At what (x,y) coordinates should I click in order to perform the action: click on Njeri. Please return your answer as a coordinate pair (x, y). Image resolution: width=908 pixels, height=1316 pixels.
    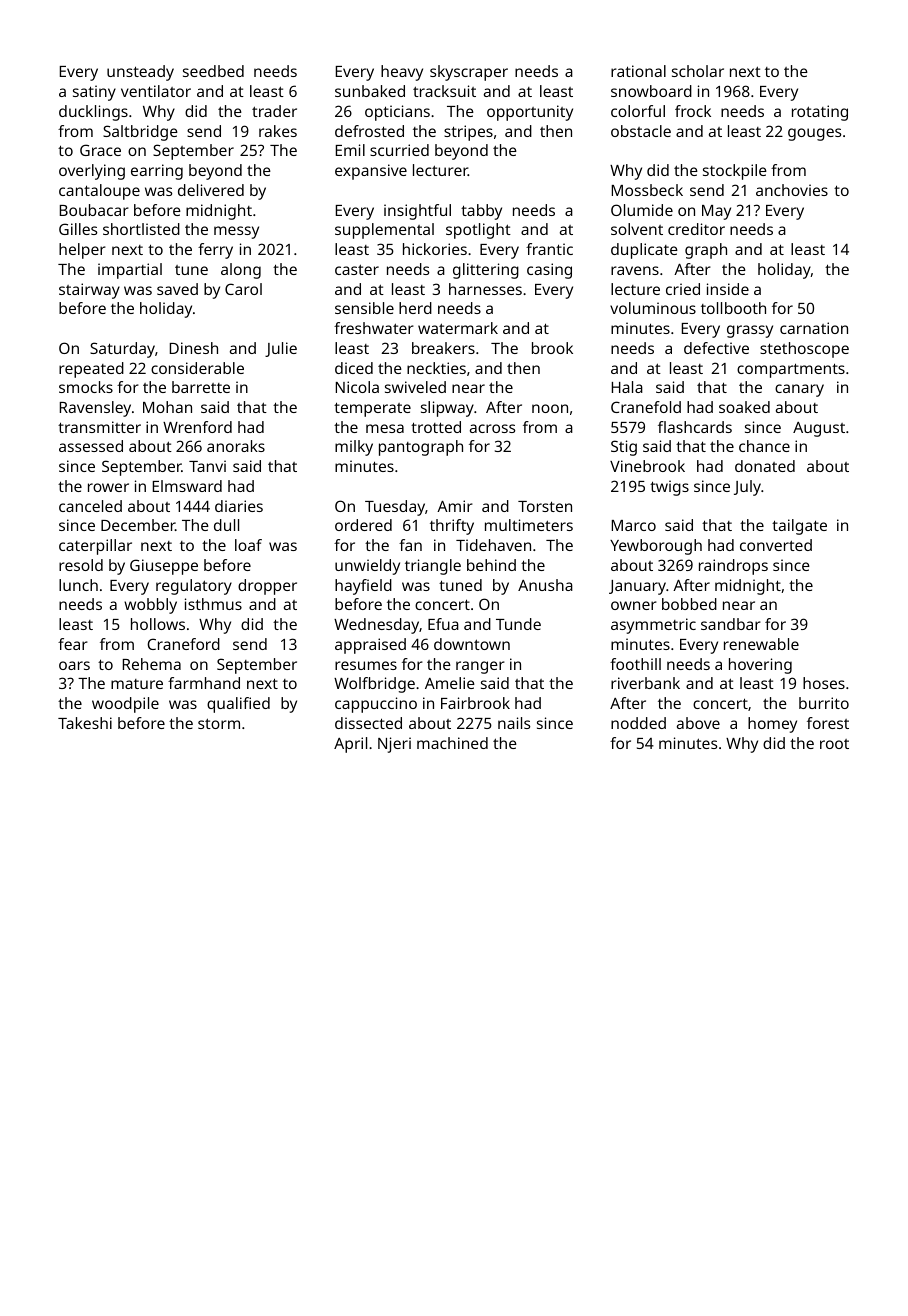
    Looking at the image, I should click on (394, 745).
